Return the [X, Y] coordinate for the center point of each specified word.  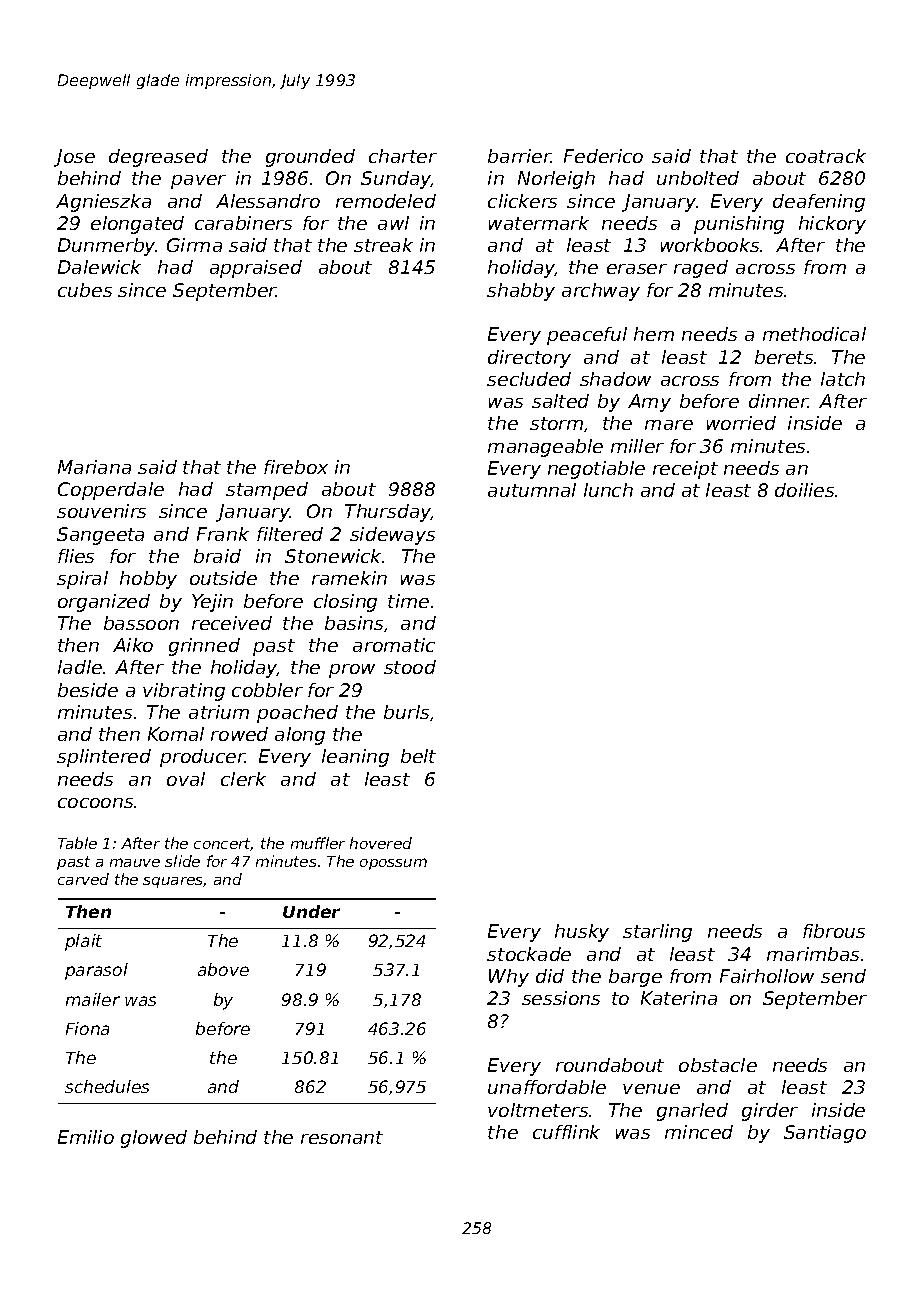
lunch [608, 490]
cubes [85, 290]
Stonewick [333, 556]
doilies [804, 490]
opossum [393, 864]
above [223, 969]
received [232, 623]
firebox [296, 467]
